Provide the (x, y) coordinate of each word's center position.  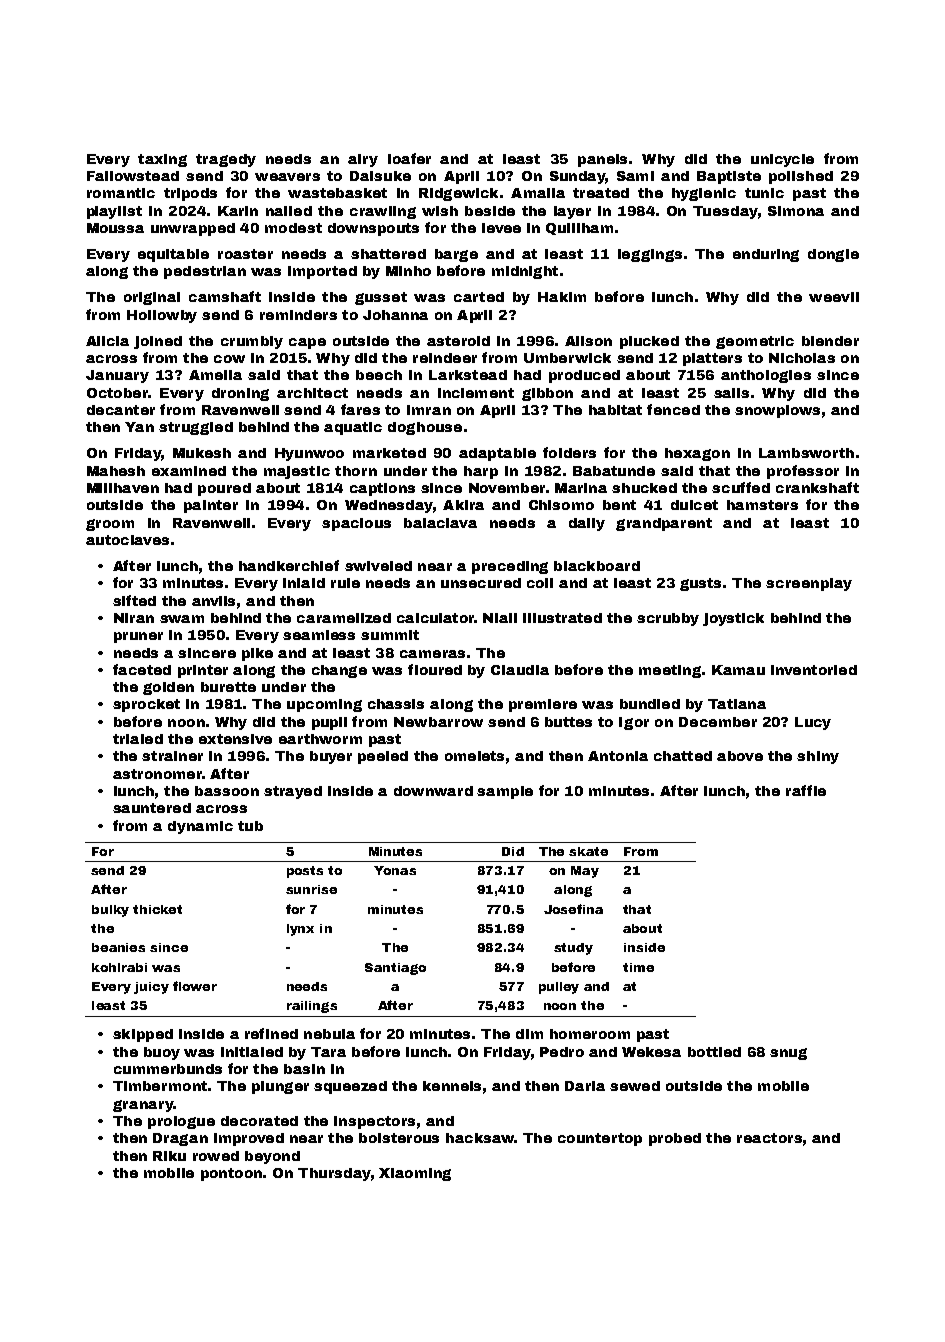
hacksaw (480, 1138)
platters (712, 359)
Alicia (107, 341)
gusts (700, 584)
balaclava (440, 523)
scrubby (668, 619)
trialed (138, 739)
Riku (169, 1156)
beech (379, 375)
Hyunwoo (309, 454)
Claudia (520, 670)
